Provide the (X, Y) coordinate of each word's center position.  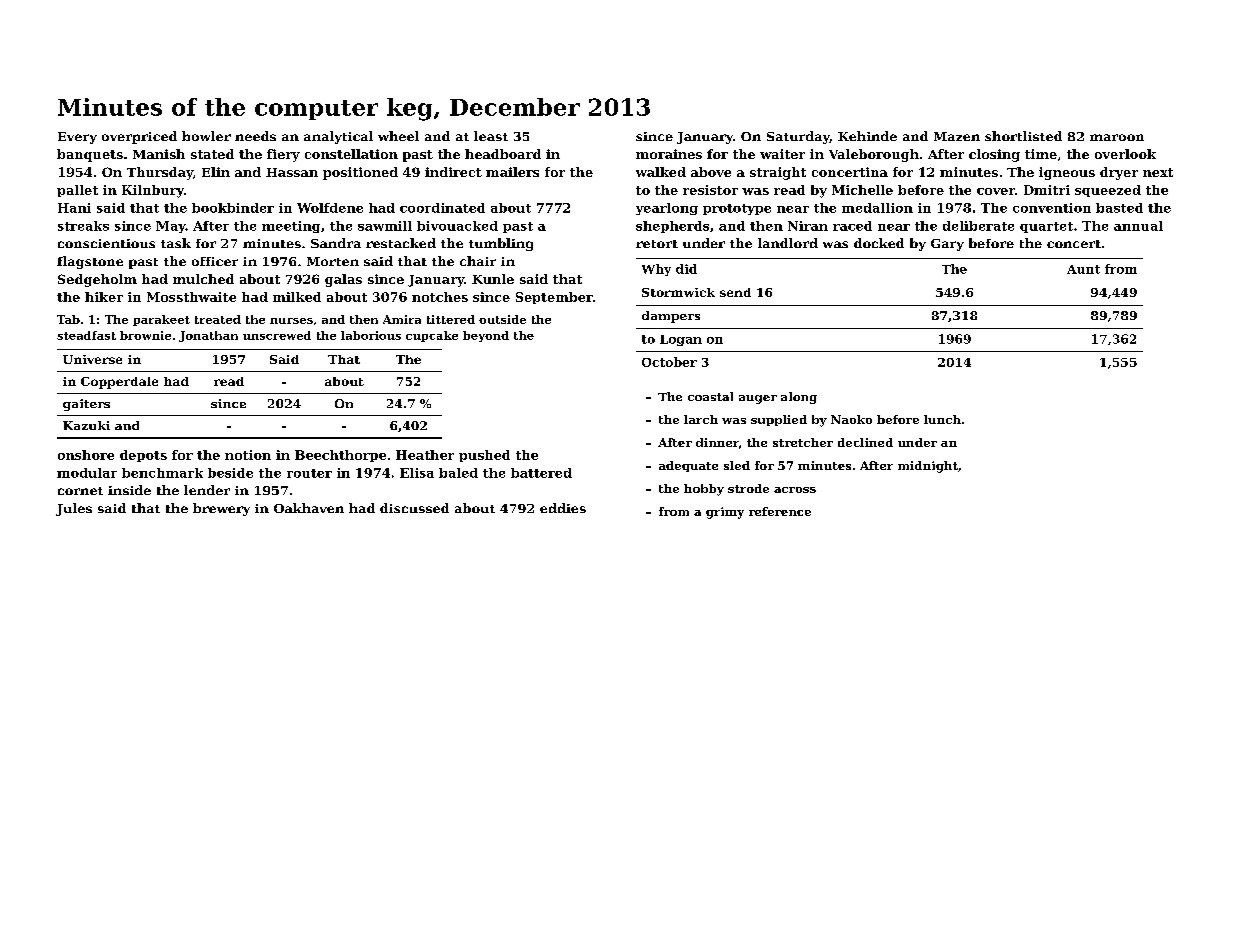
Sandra (336, 243)
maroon (1117, 137)
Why (656, 270)
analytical (338, 137)
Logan (681, 340)
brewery (221, 509)
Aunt (1083, 269)
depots (143, 456)
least (491, 136)
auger (758, 399)
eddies (563, 508)
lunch (942, 419)
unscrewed (277, 335)
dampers (671, 317)
